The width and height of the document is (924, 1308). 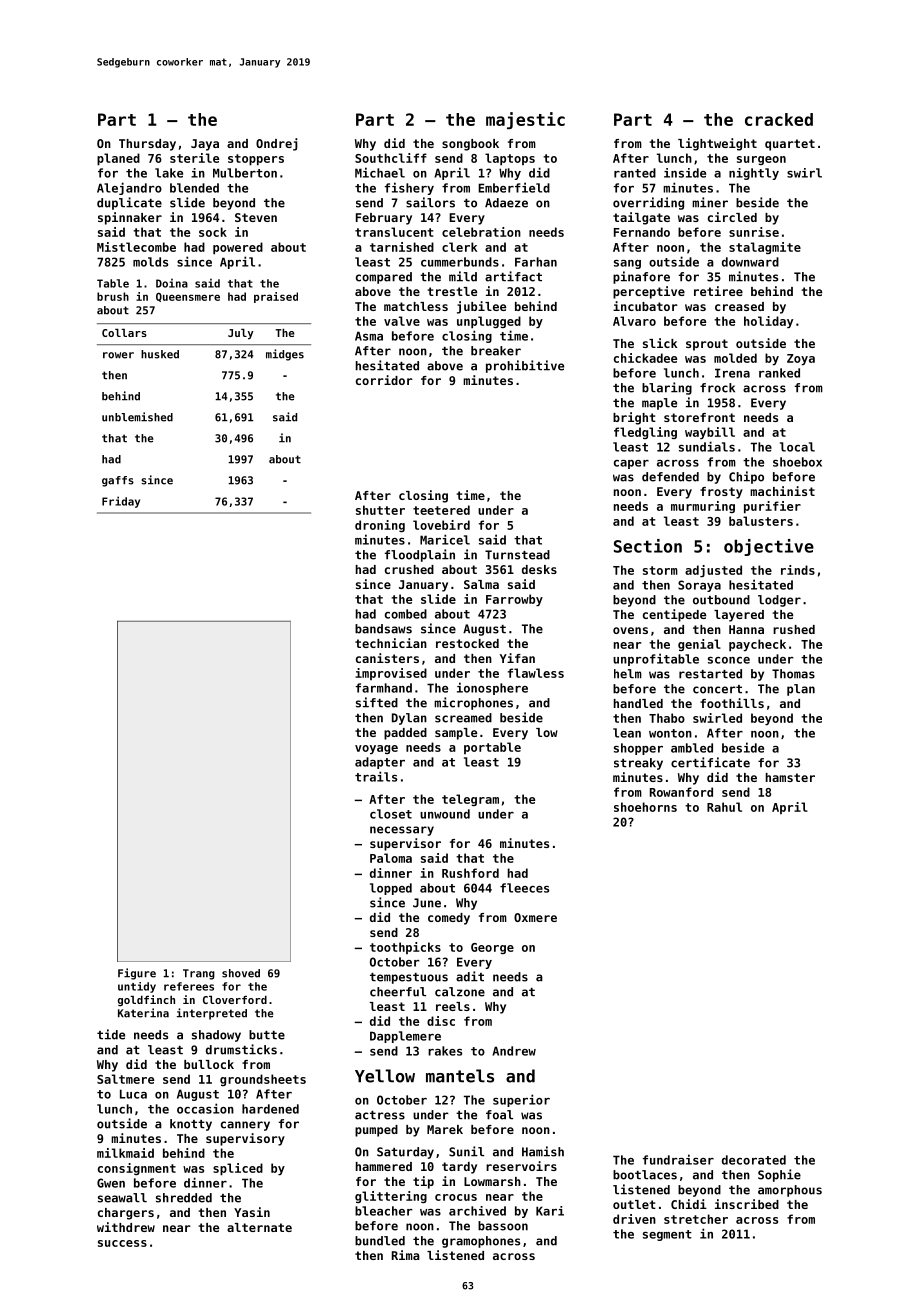 I want to click on toothpicks, so click(x=405, y=948).
